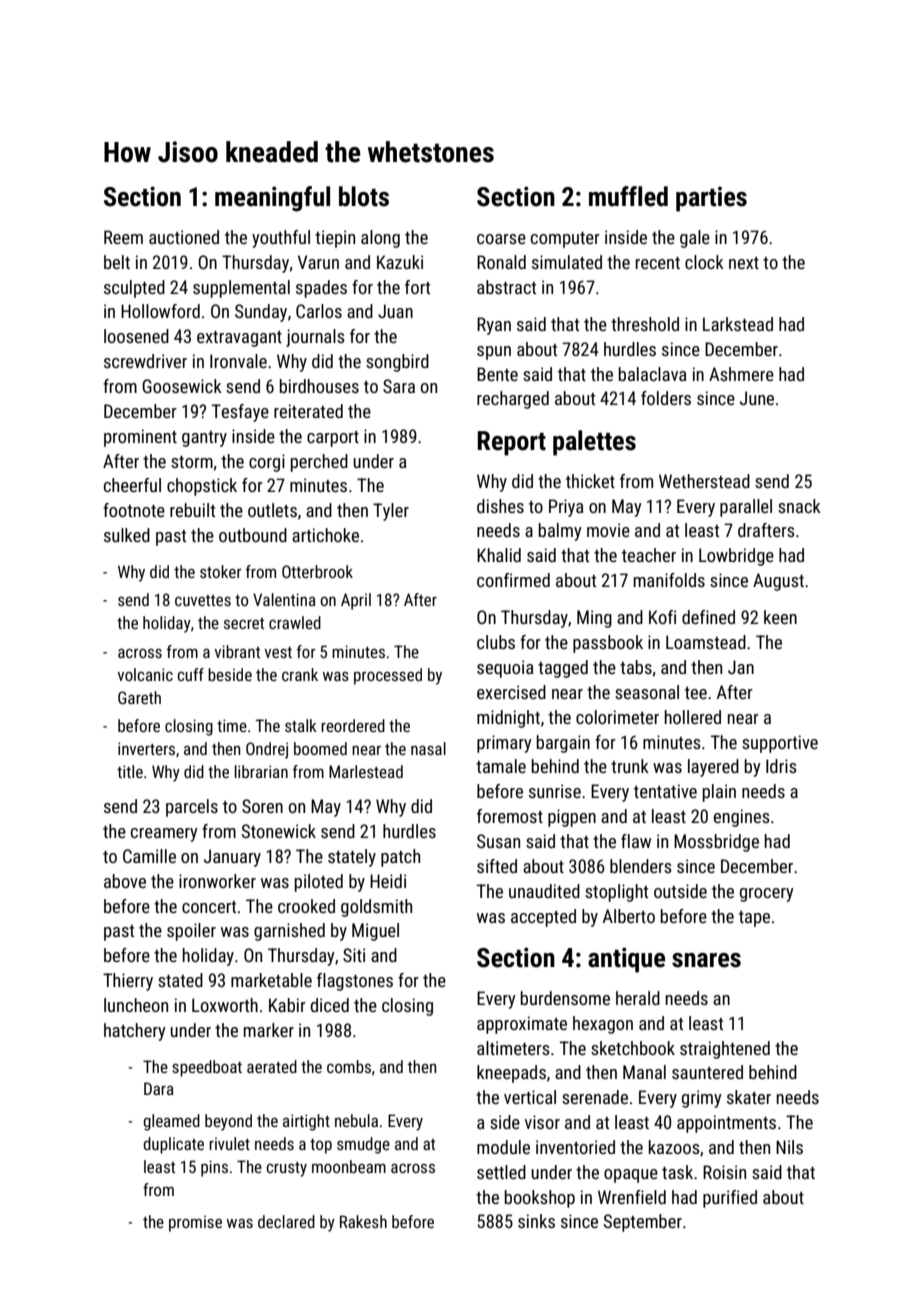 The width and height of the image is (924, 1314). What do you see at coordinates (364, 196) in the image?
I see `blots` at bounding box center [364, 196].
